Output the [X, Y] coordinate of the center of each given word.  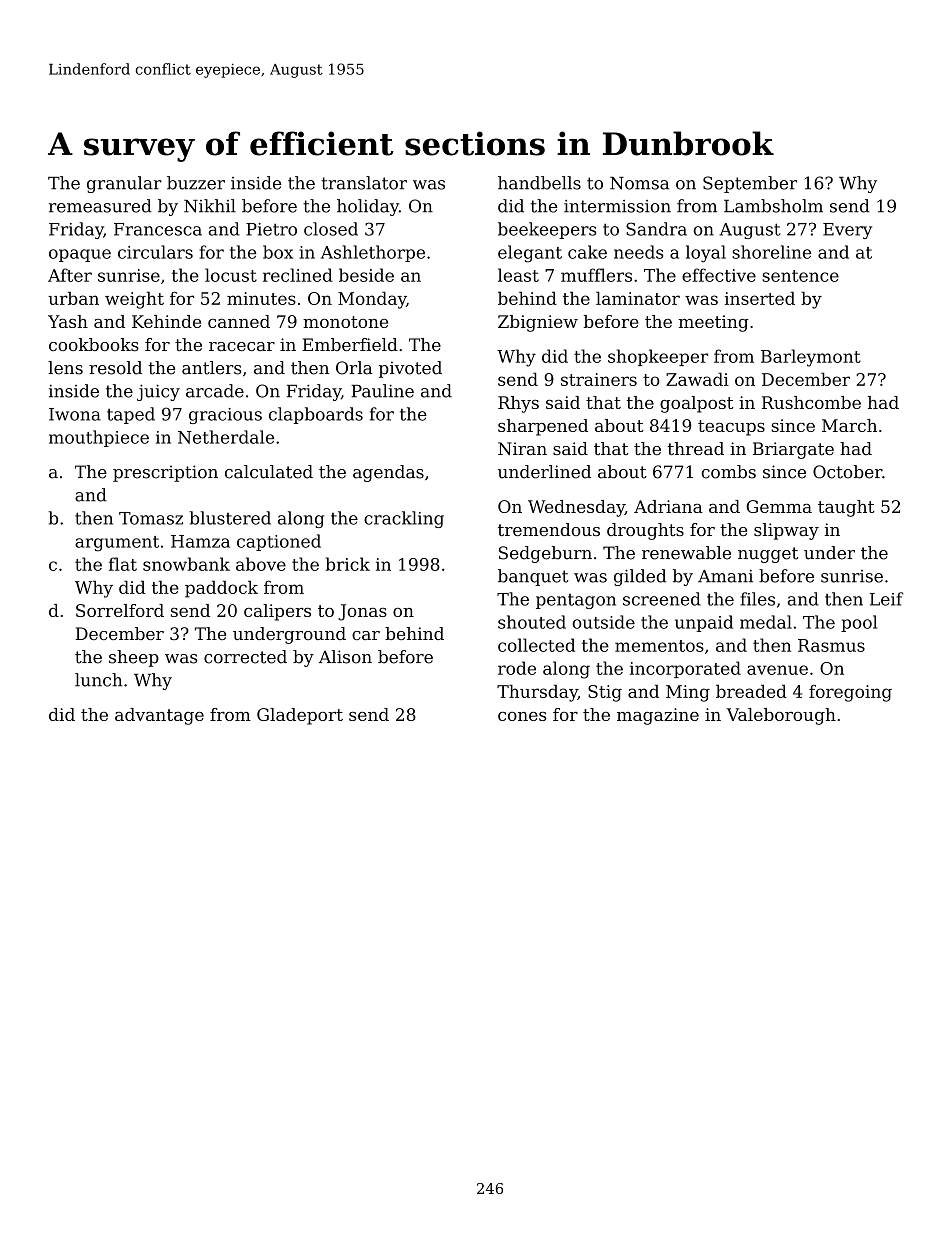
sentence [800, 276]
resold [115, 368]
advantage [159, 716]
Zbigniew [538, 323]
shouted [532, 622]
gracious [225, 416]
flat [123, 564]
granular [124, 184]
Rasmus [831, 645]
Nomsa [639, 183]
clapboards [316, 415]
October [847, 472]
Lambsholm [773, 206]
